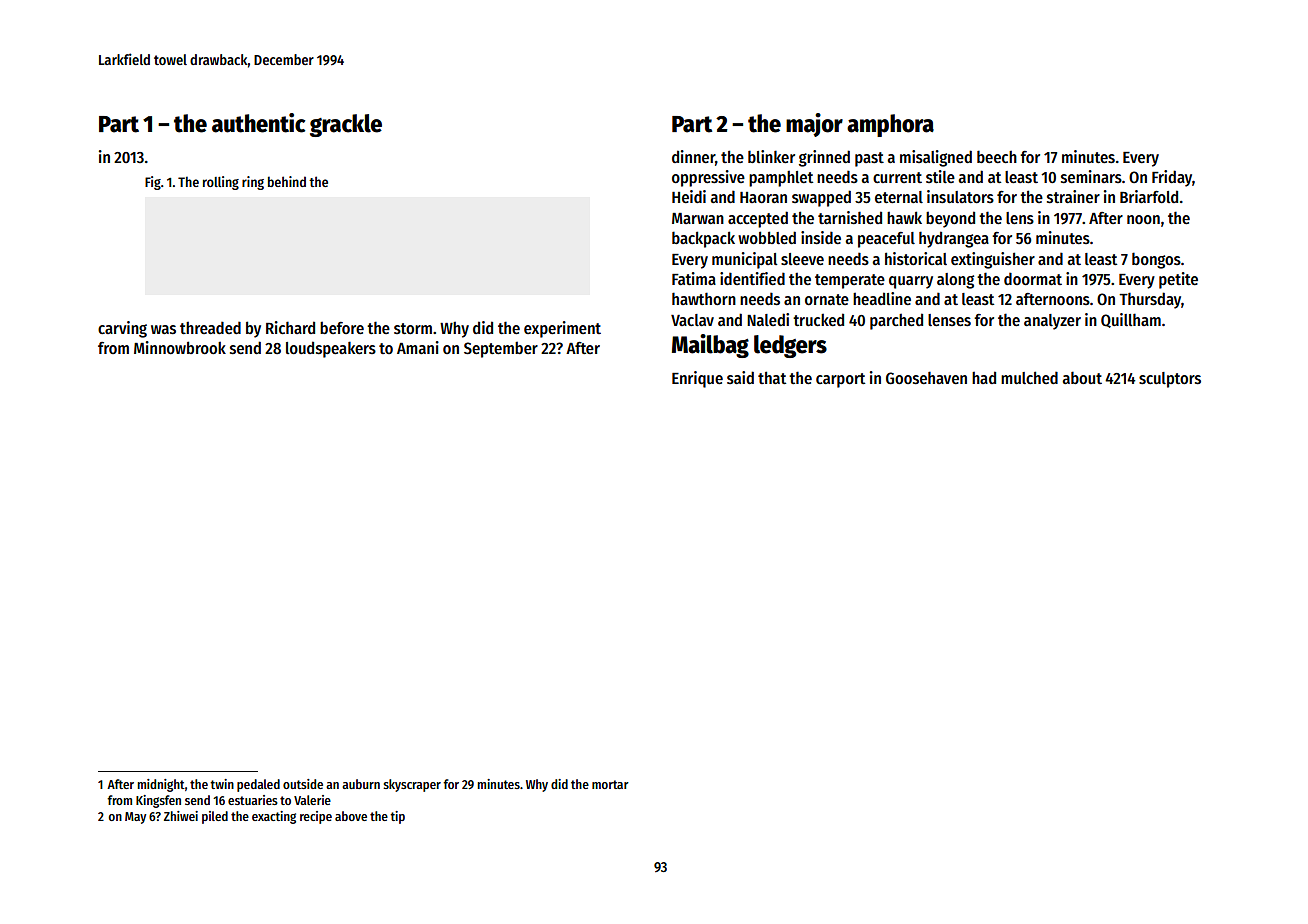  I want to click on major, so click(814, 125).
